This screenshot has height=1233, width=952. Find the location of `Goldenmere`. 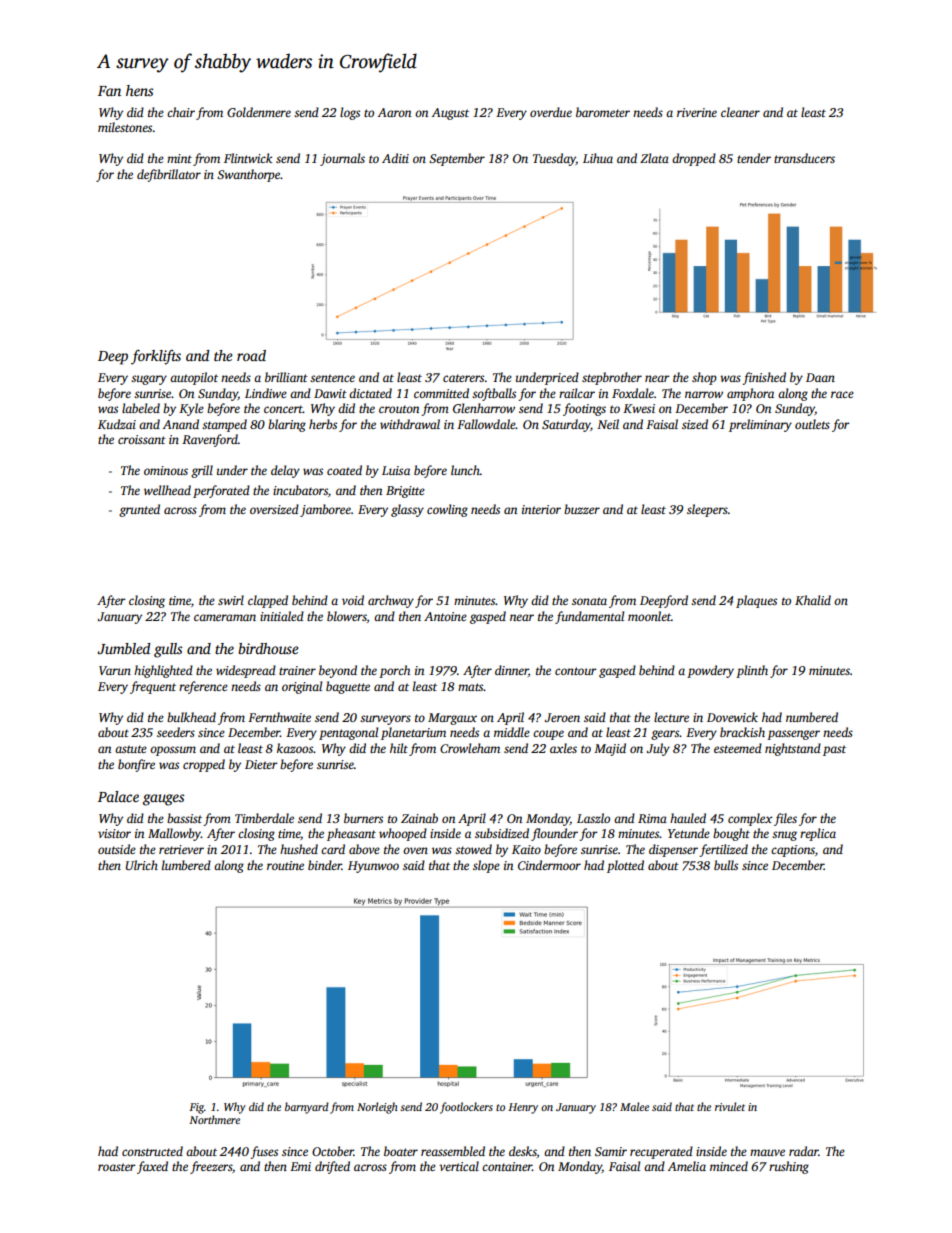

Goldenmere is located at coordinates (259, 112).
